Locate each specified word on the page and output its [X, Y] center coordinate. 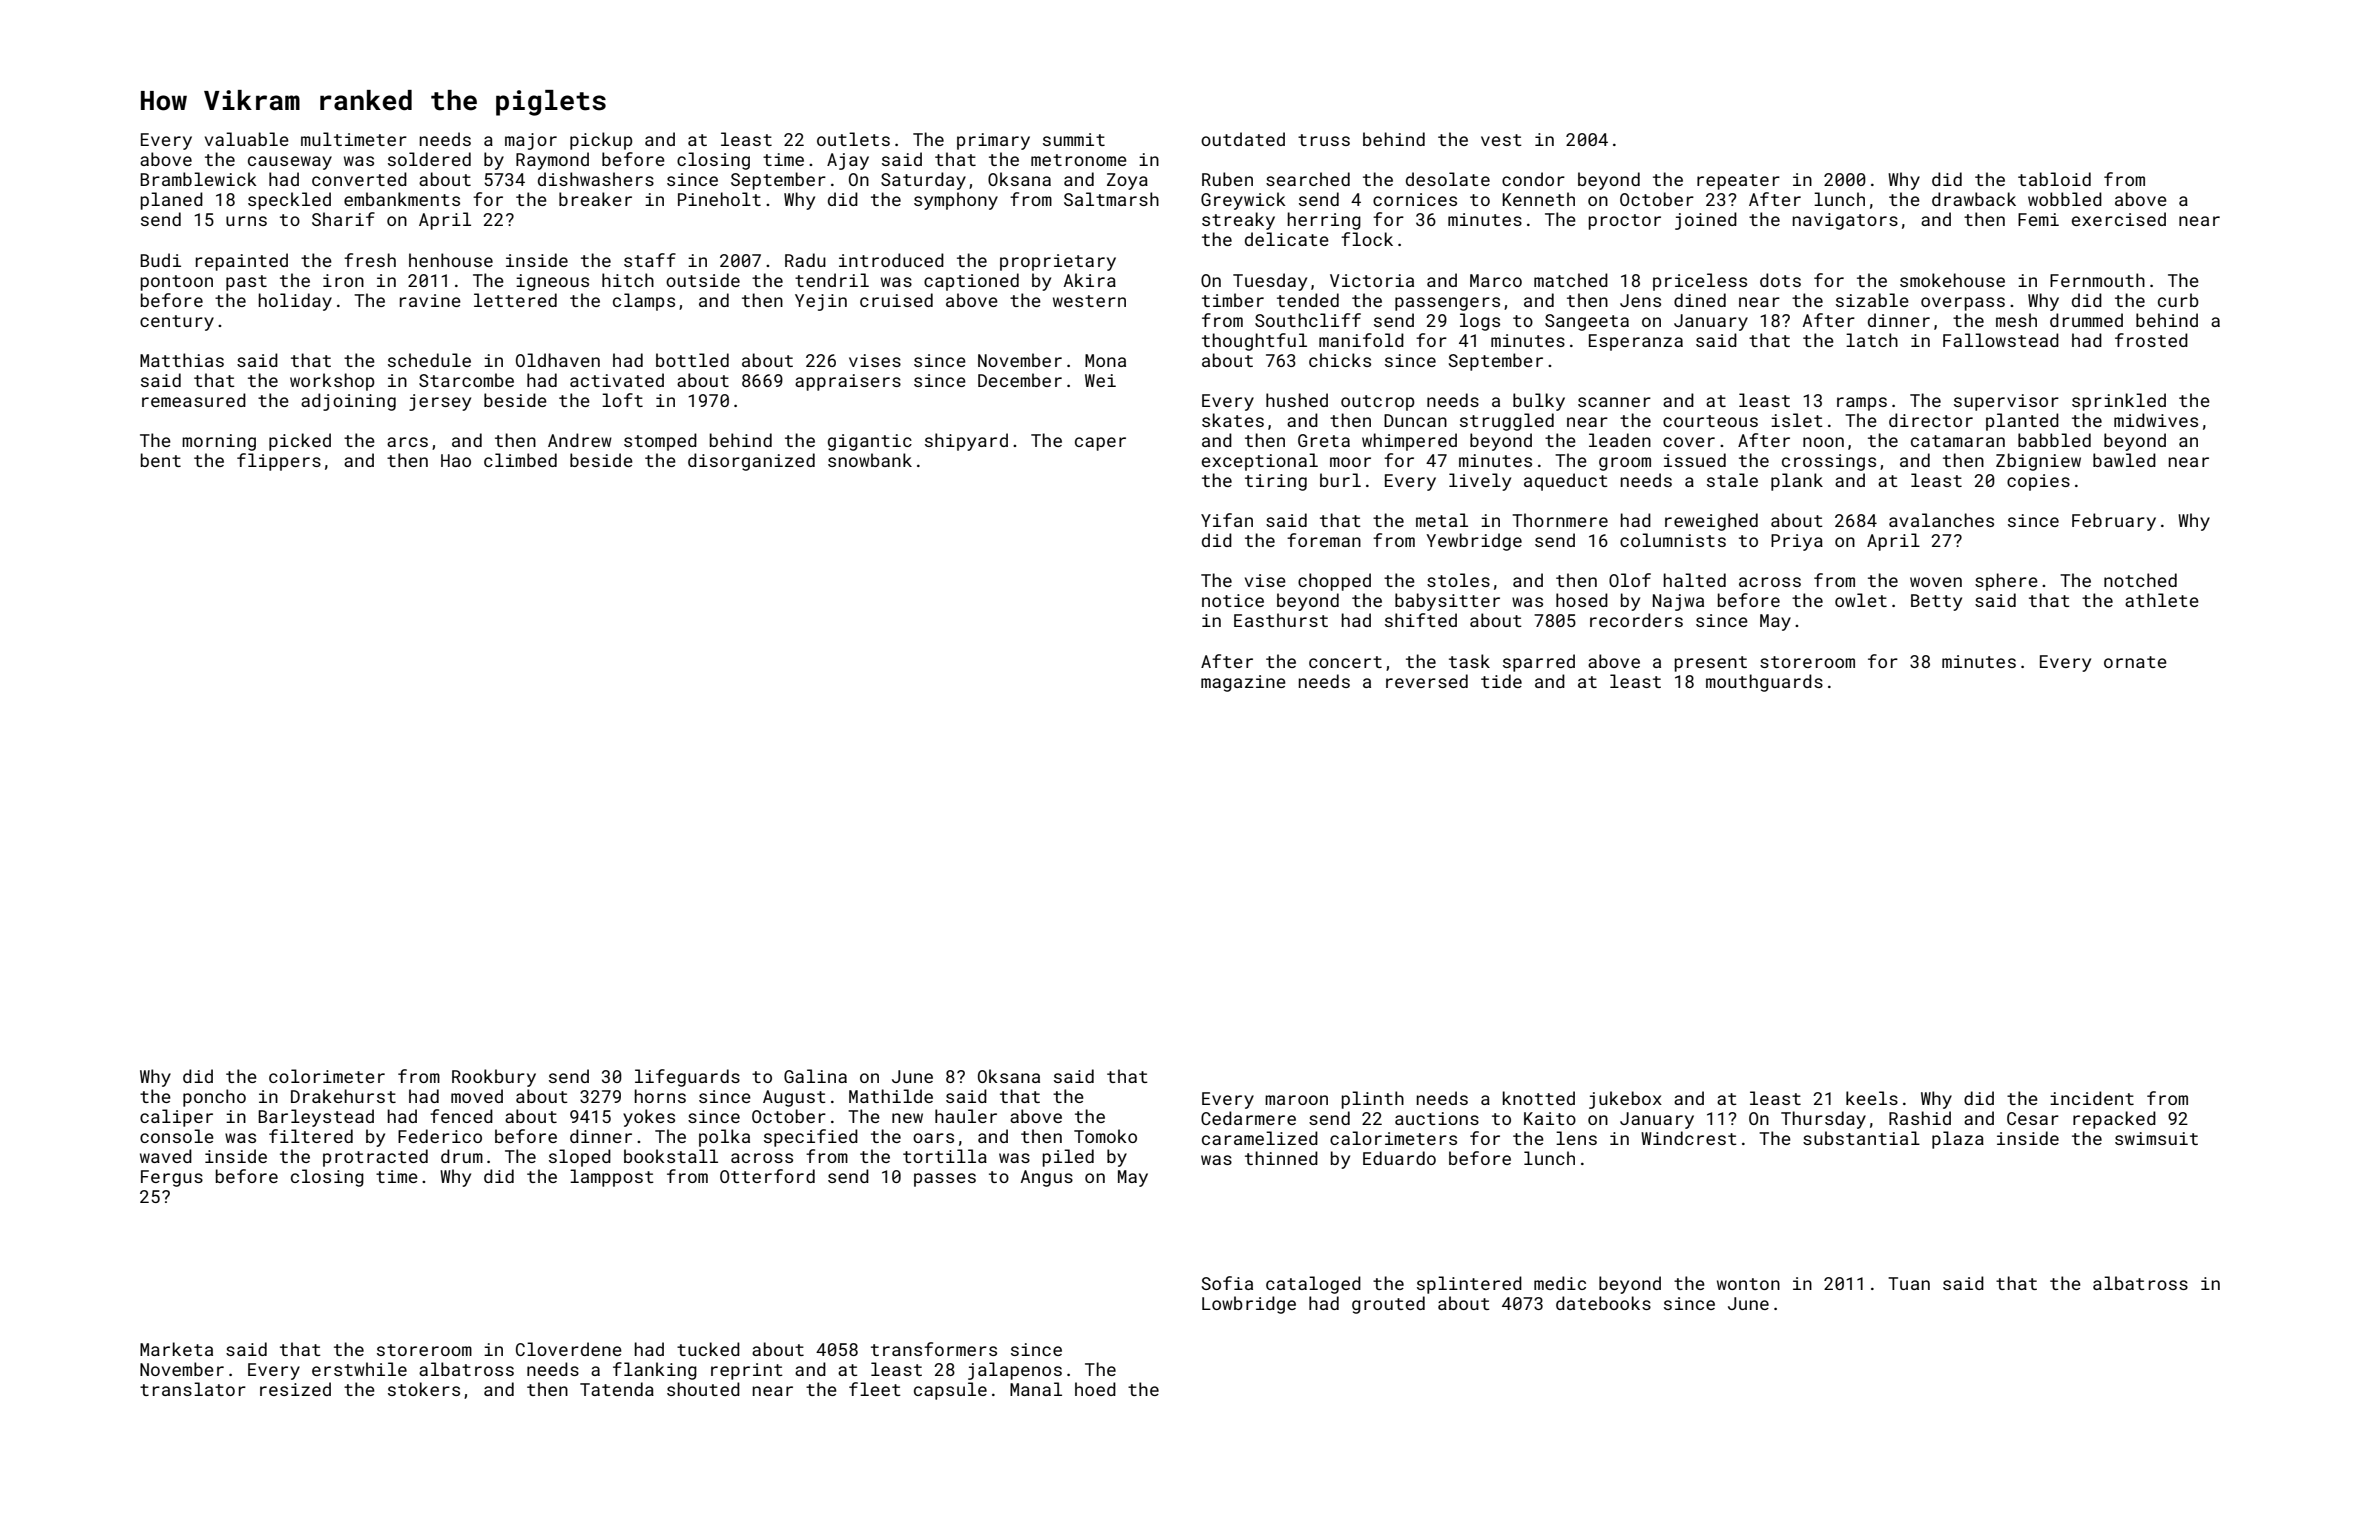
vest [1501, 140]
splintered [1469, 1285]
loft [622, 400]
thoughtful [1254, 342]
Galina [815, 1076]
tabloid [2054, 179]
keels [1872, 1098]
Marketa [176, 1349]
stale [1732, 480]
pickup [601, 141]
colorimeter [327, 1076]
